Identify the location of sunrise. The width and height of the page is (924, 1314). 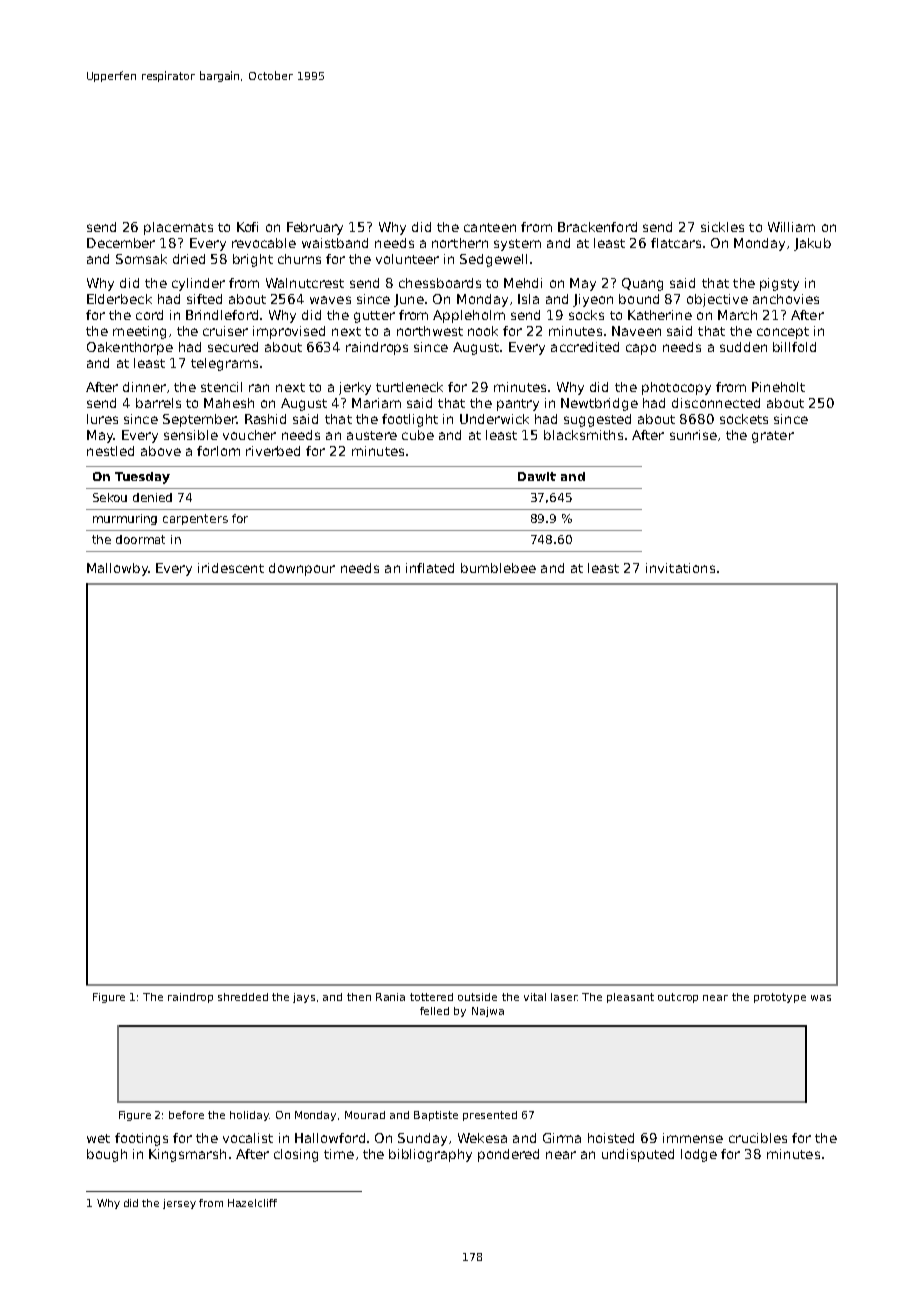
(693, 435).
